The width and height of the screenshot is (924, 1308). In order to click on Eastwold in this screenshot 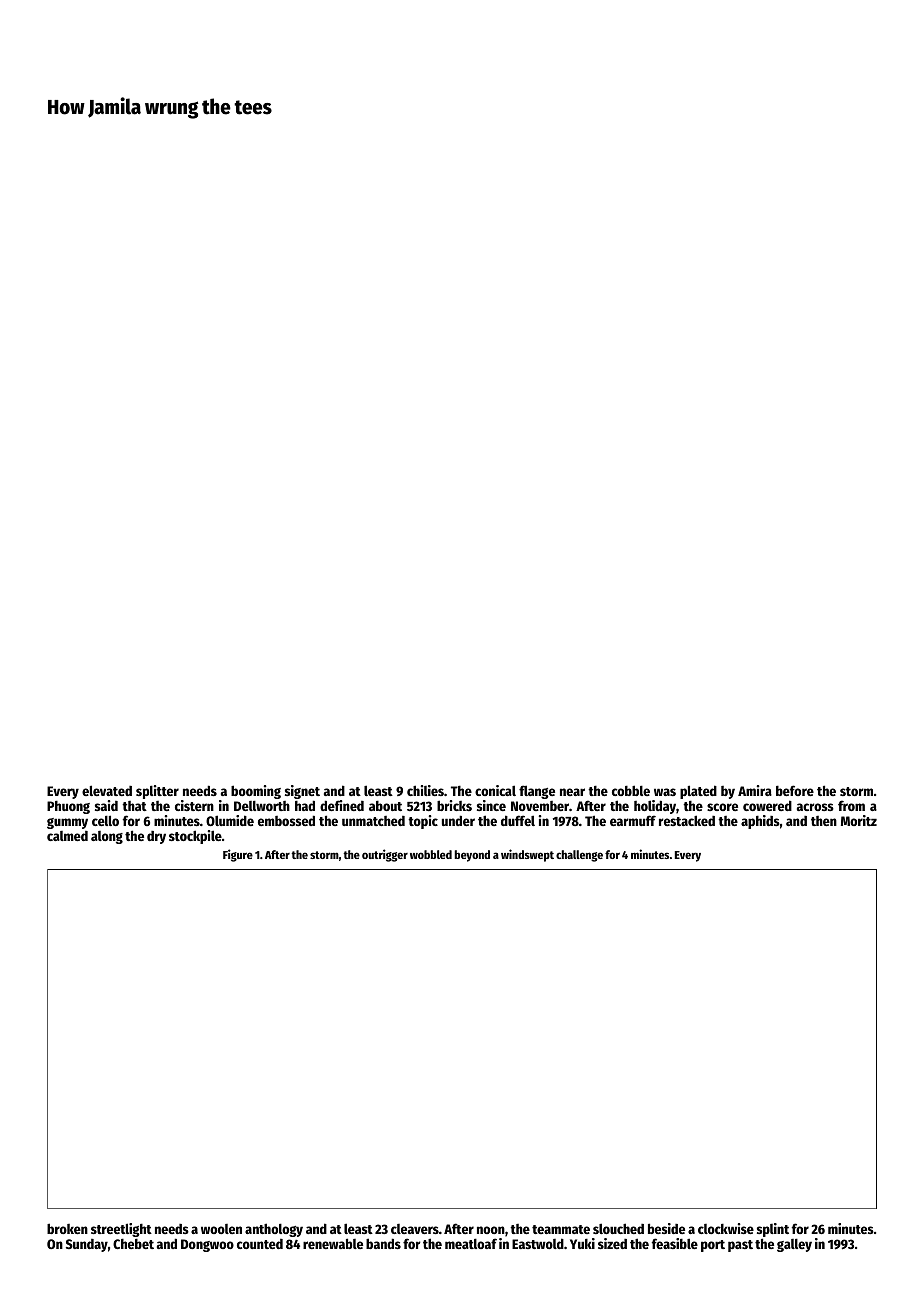, I will do `click(538, 1243)`.
